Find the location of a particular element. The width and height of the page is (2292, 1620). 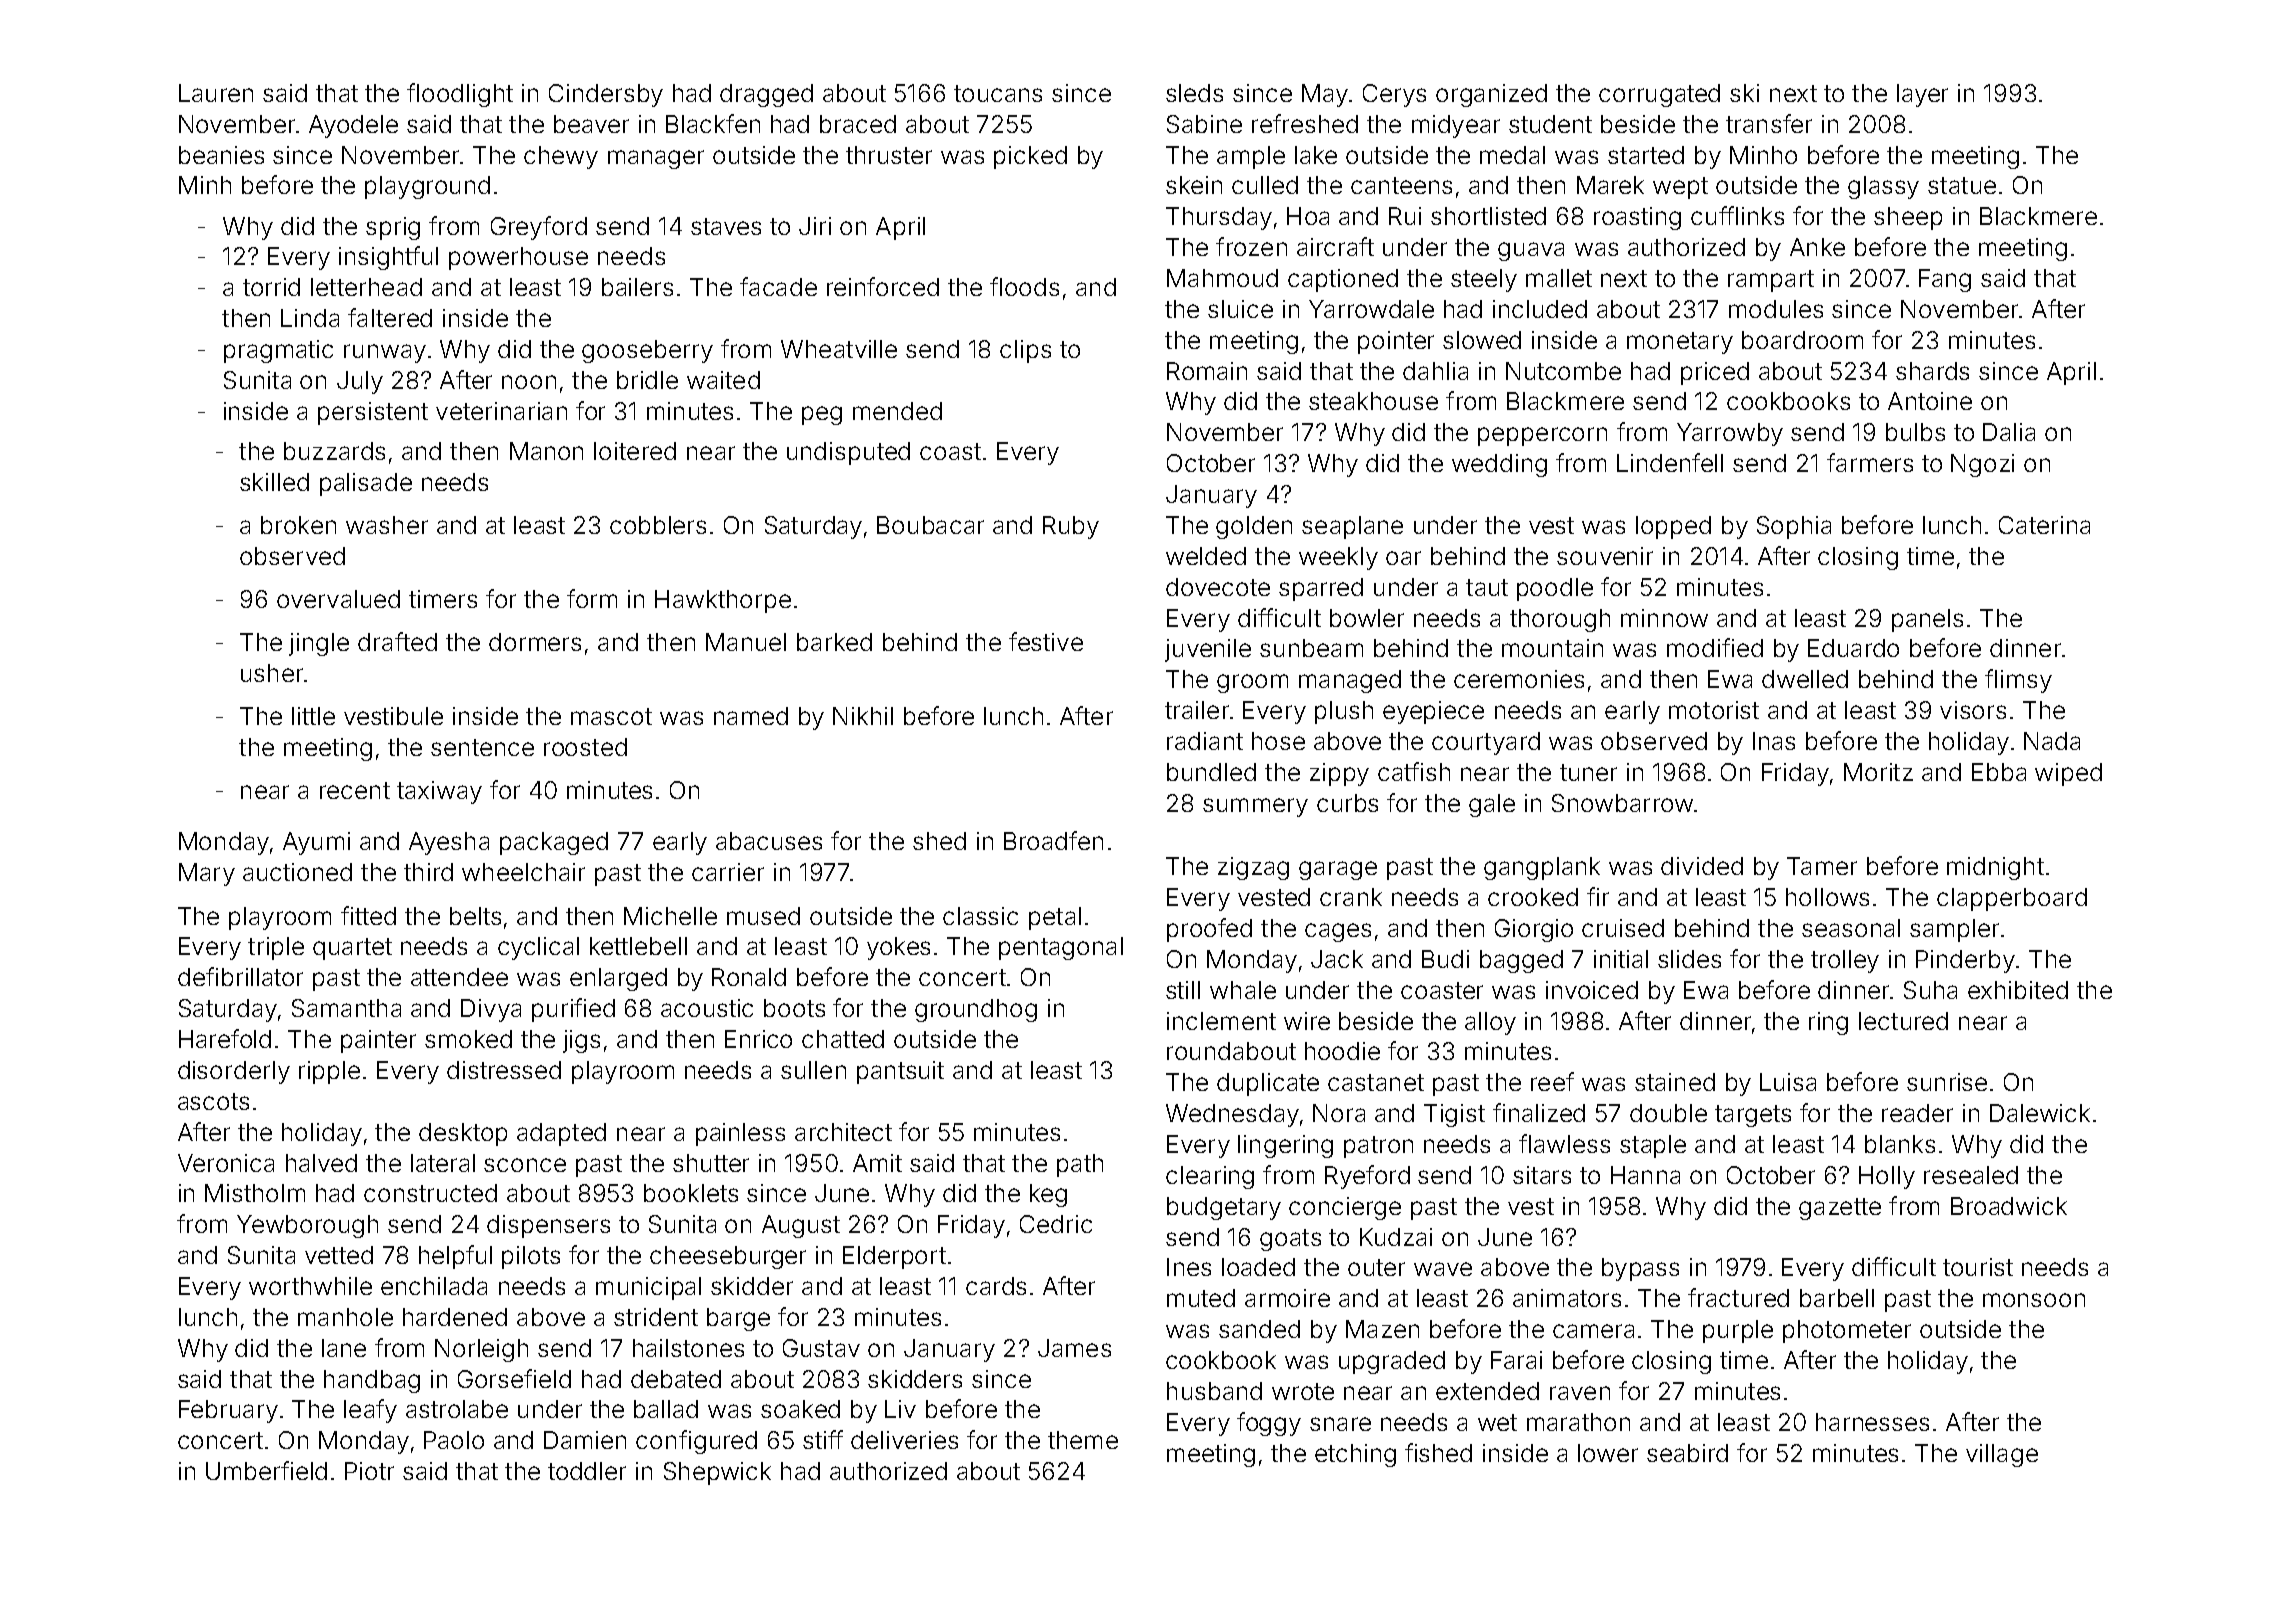

wedding is located at coordinates (1499, 465).
